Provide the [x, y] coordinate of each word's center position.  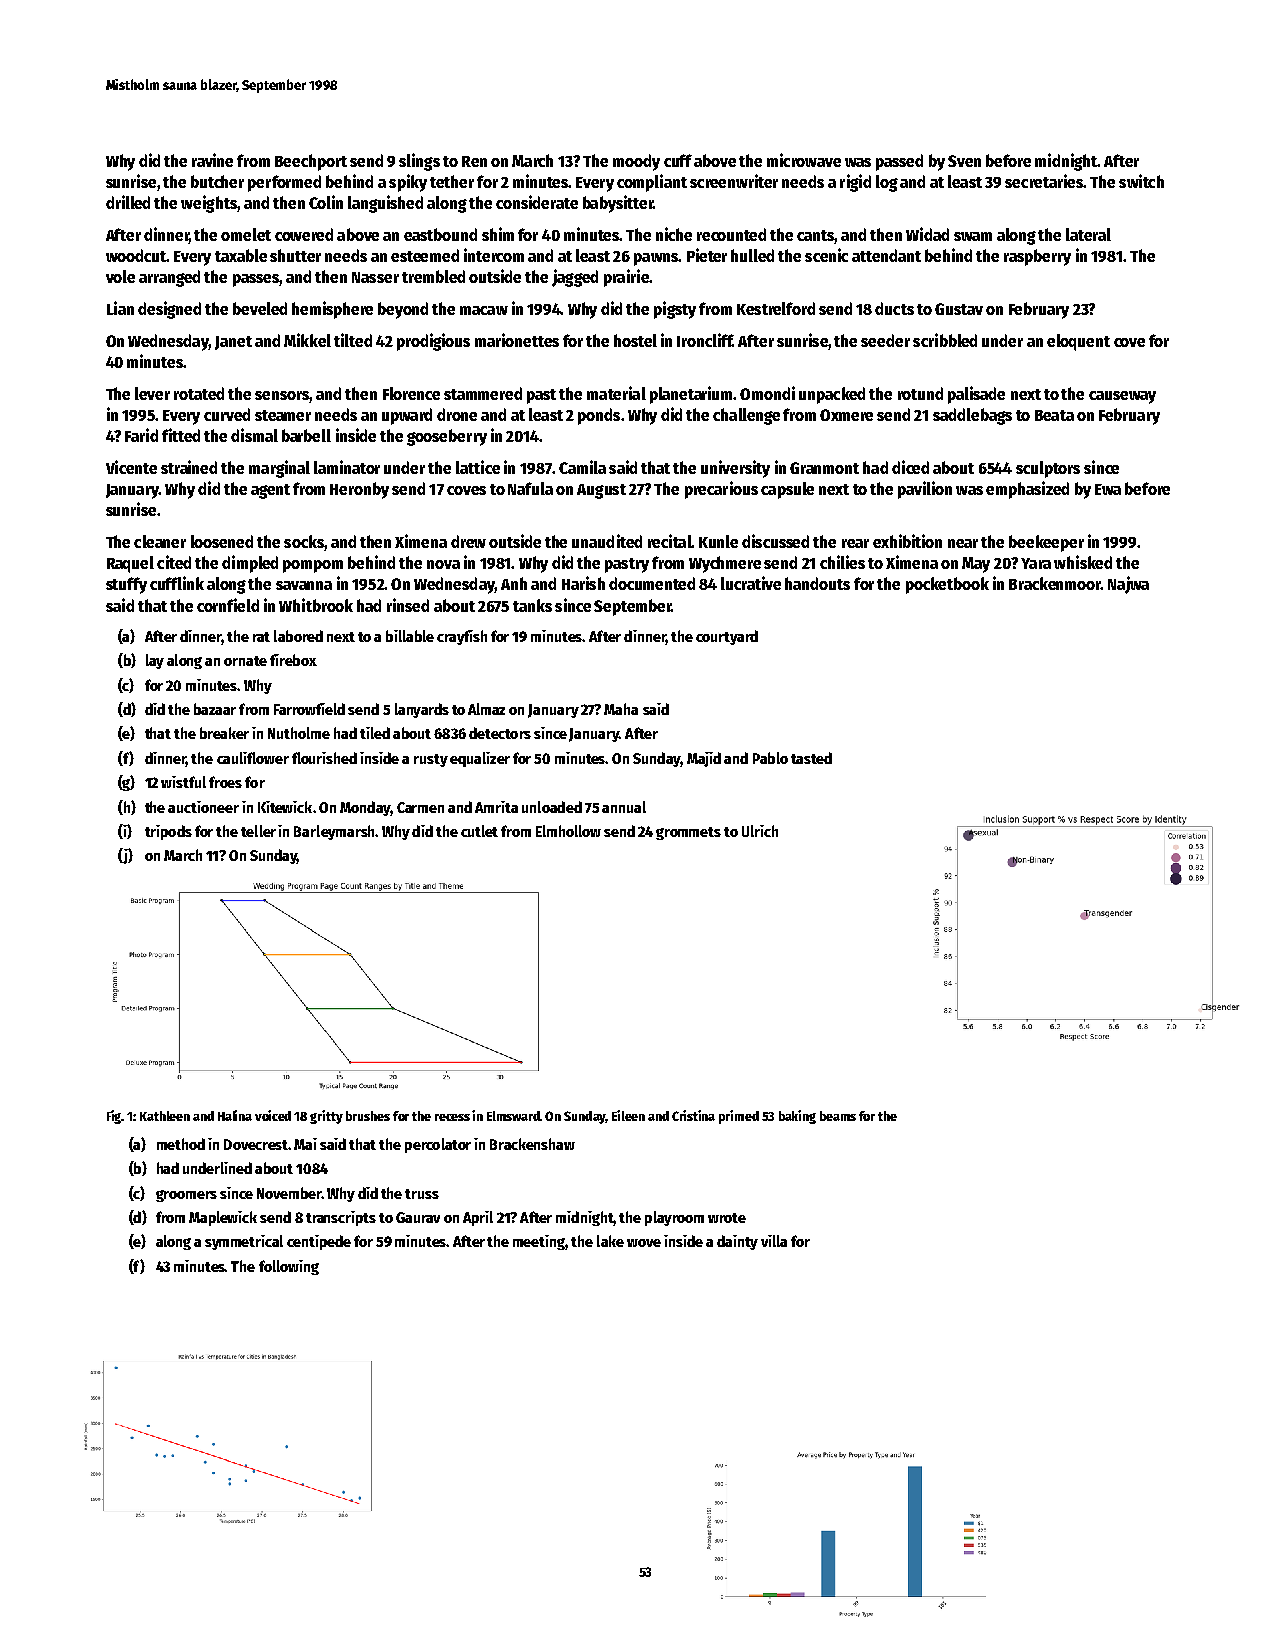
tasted [811, 758]
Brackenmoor [1055, 583]
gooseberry [447, 437]
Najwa [1128, 585]
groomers [186, 1196]
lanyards [422, 710]
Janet [233, 343]
